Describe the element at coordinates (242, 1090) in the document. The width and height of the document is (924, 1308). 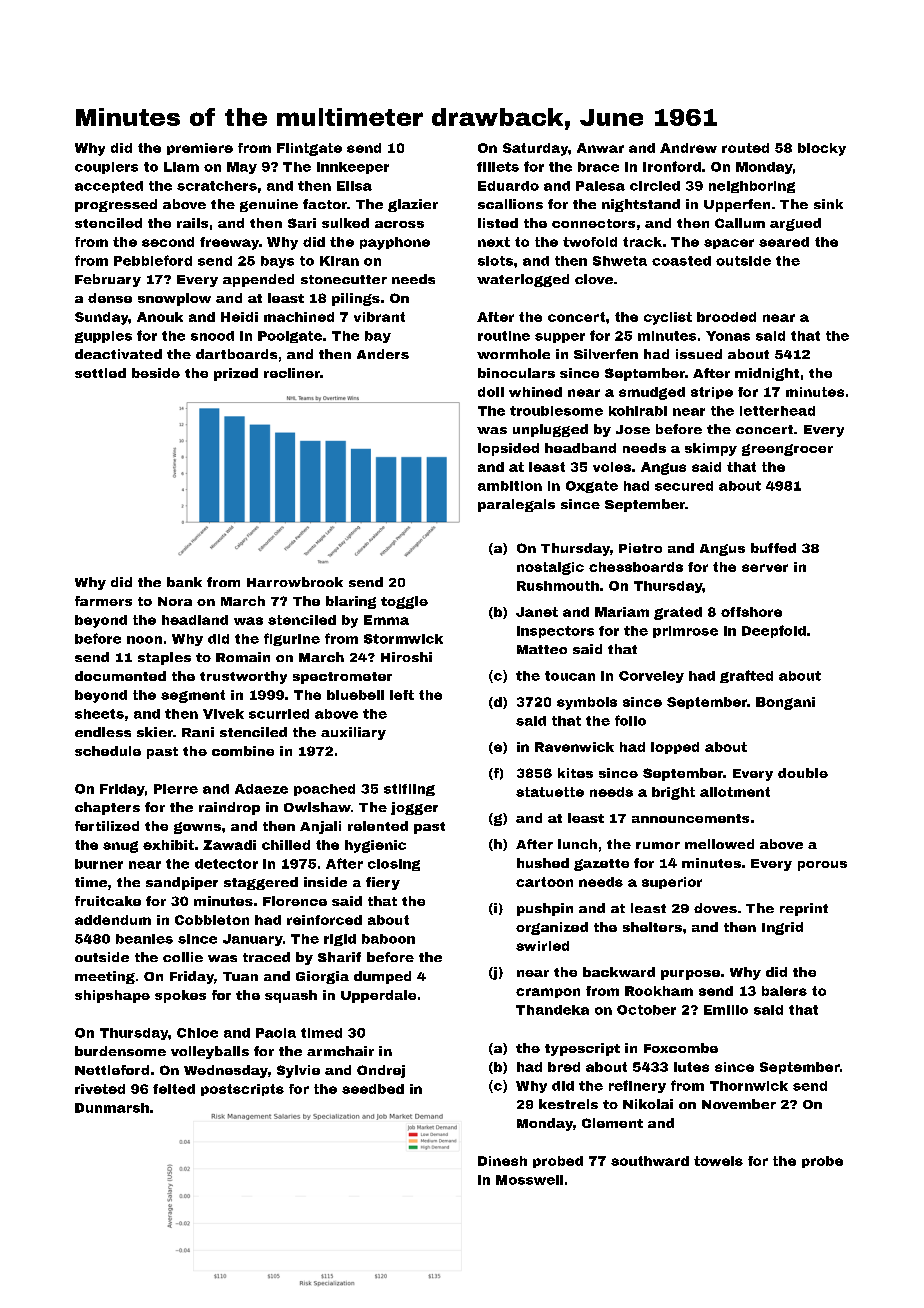
I see `postscripts` at that location.
